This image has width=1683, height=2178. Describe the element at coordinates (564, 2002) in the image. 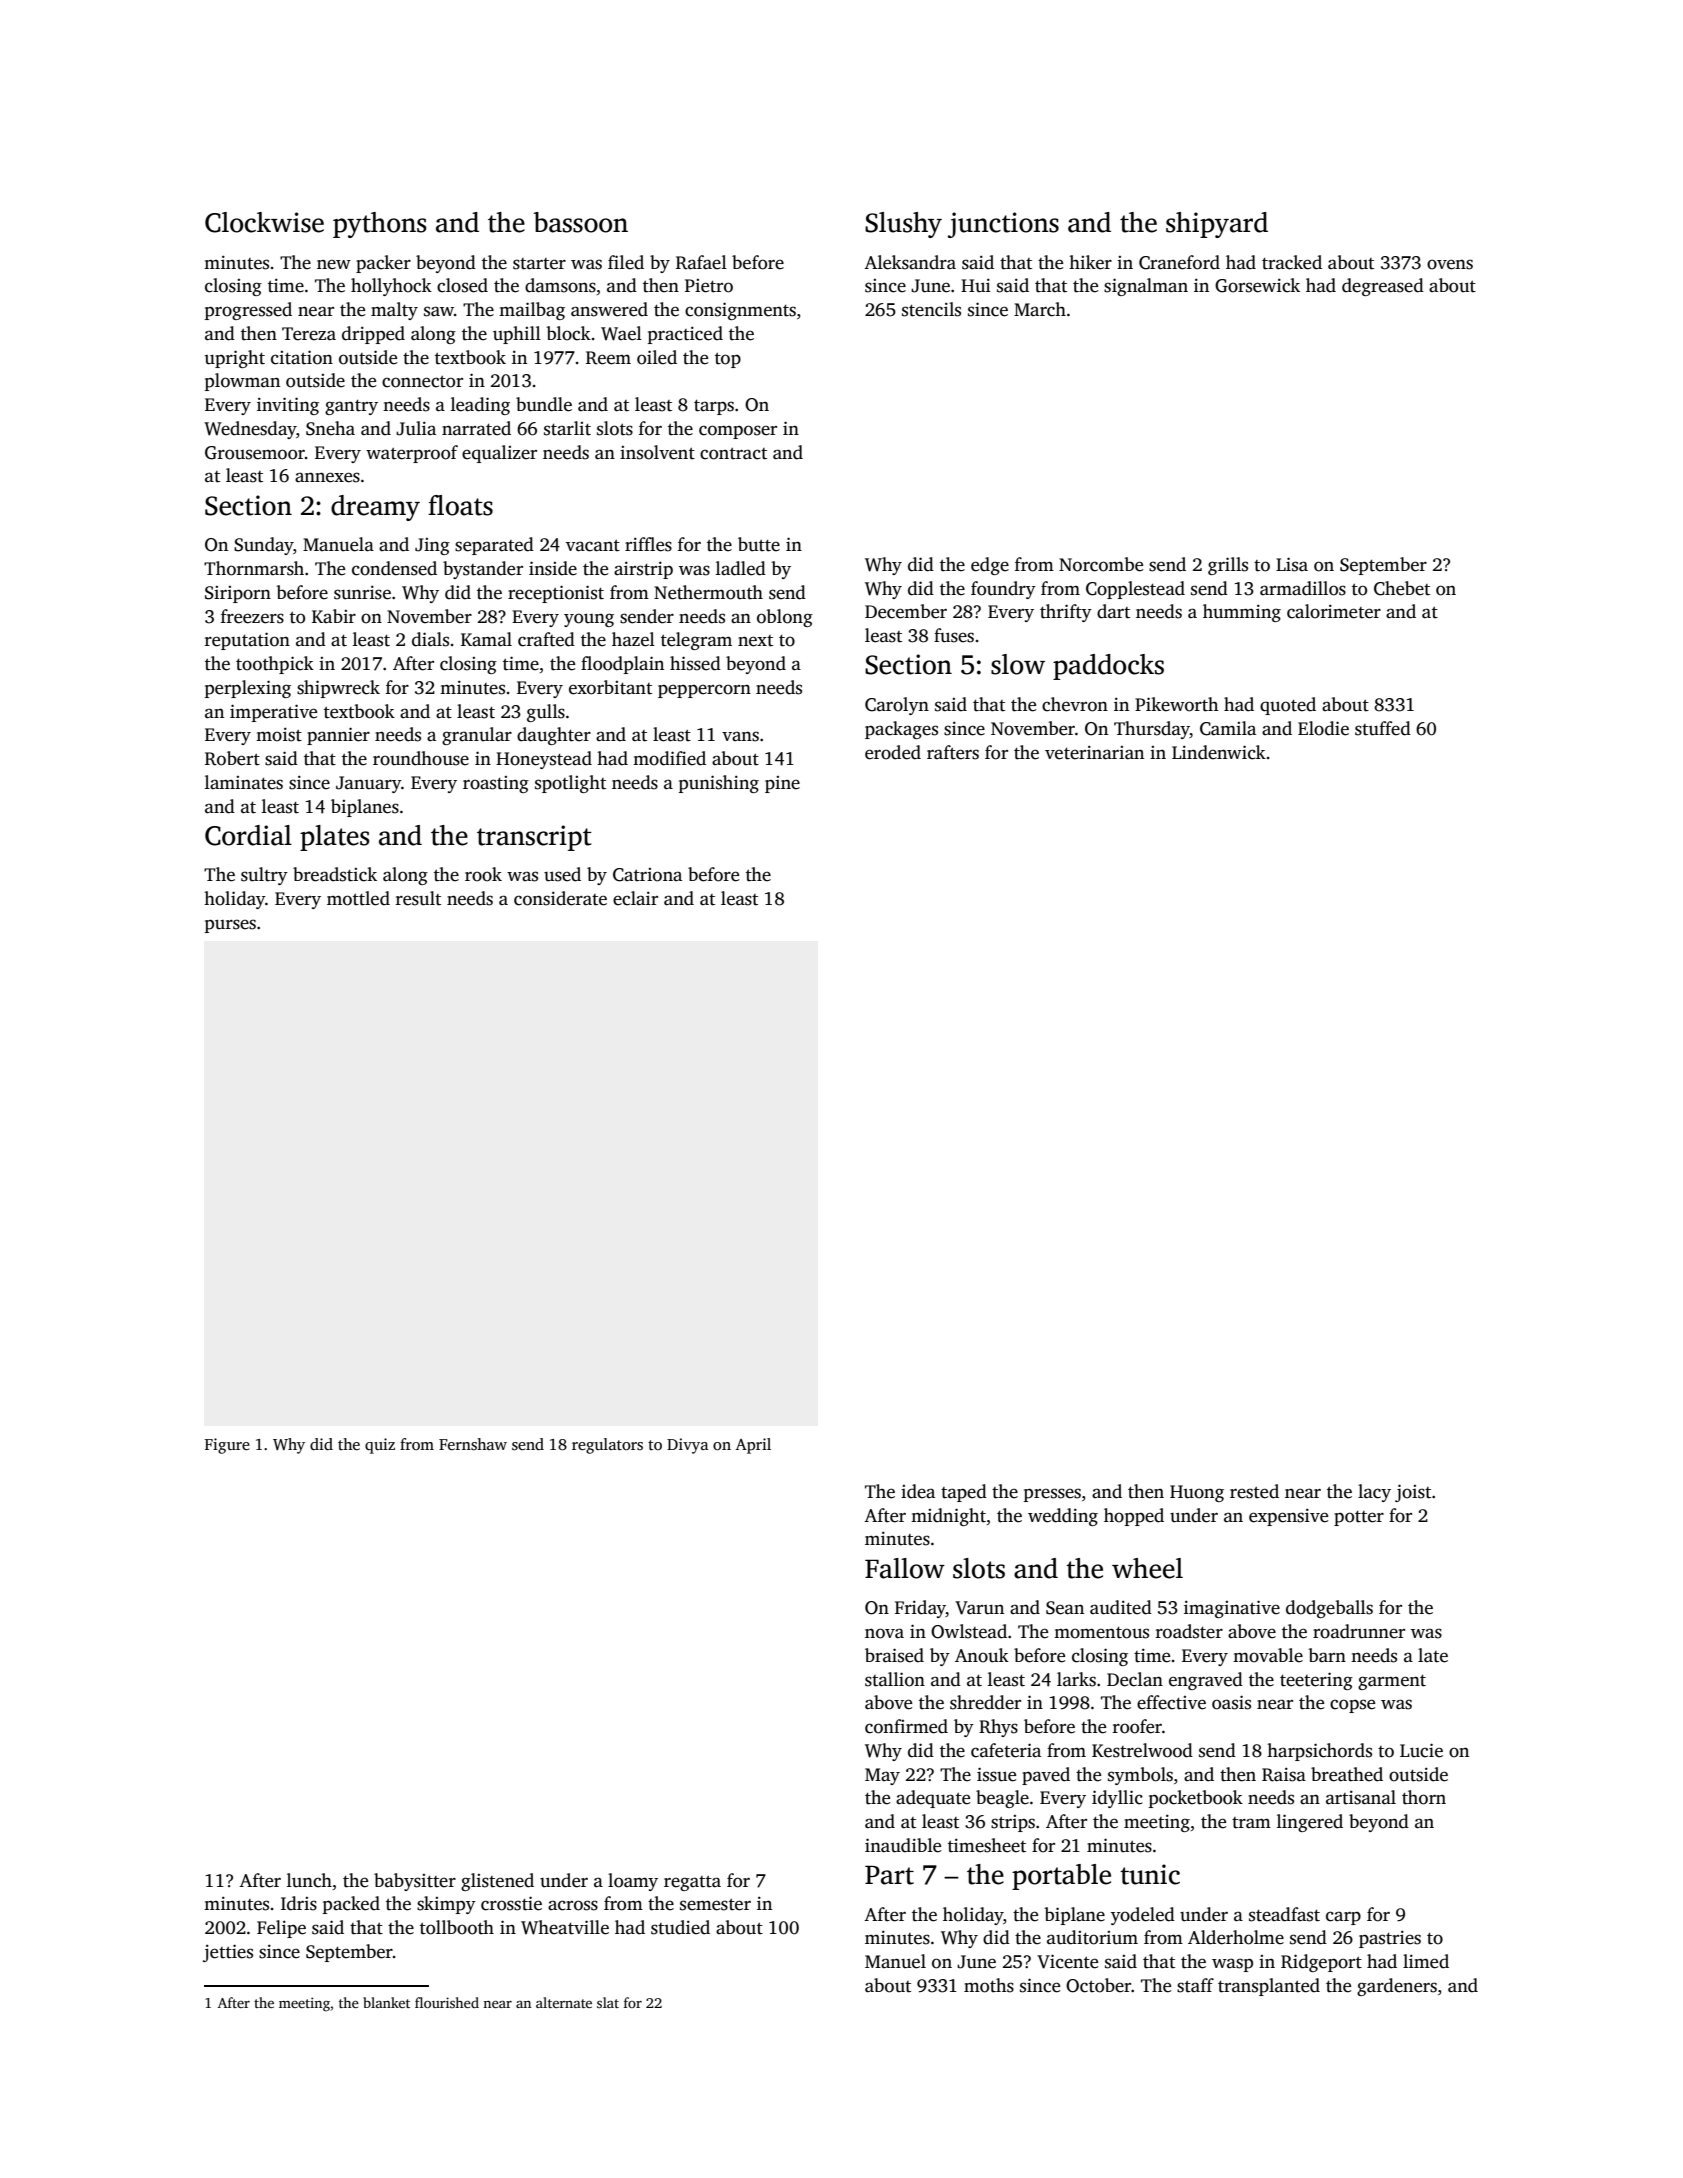

I see `alternate` at that location.
